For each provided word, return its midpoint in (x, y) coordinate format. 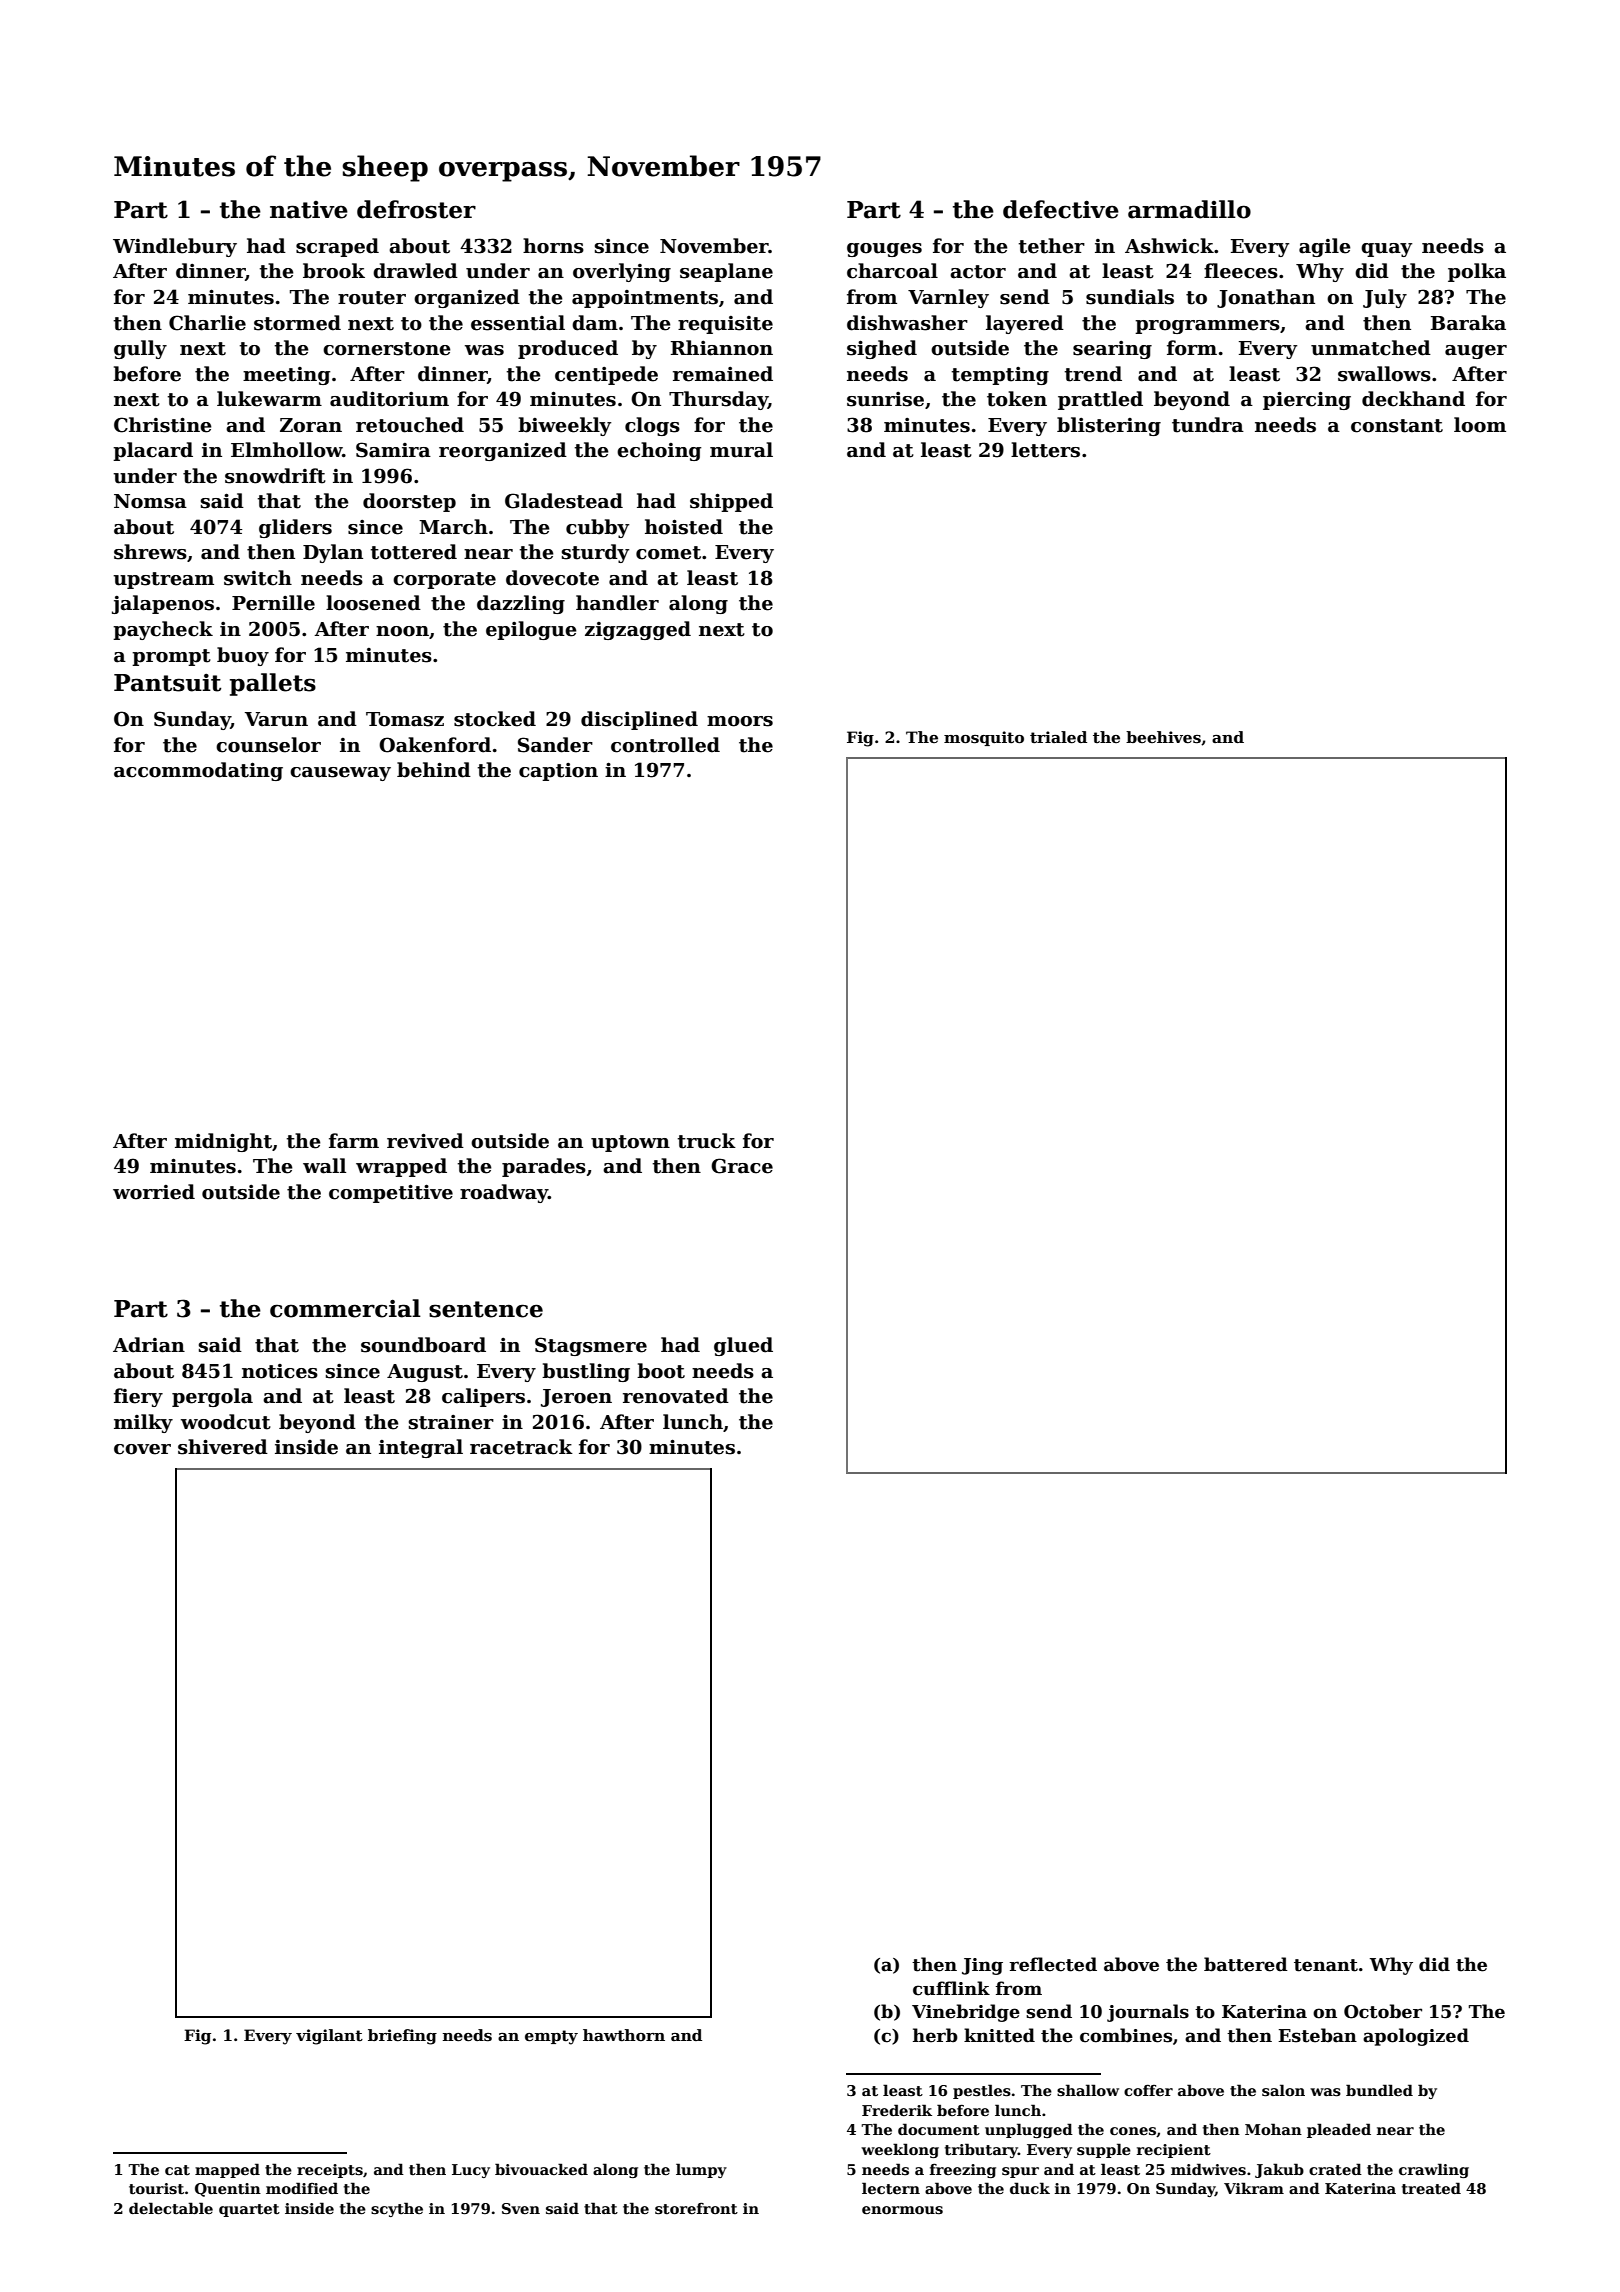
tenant (1326, 1965)
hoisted (684, 527)
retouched (410, 425)
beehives (1163, 737)
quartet (249, 2210)
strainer (451, 1422)
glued (743, 1346)
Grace (742, 1166)
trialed (1058, 737)
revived (425, 1141)
